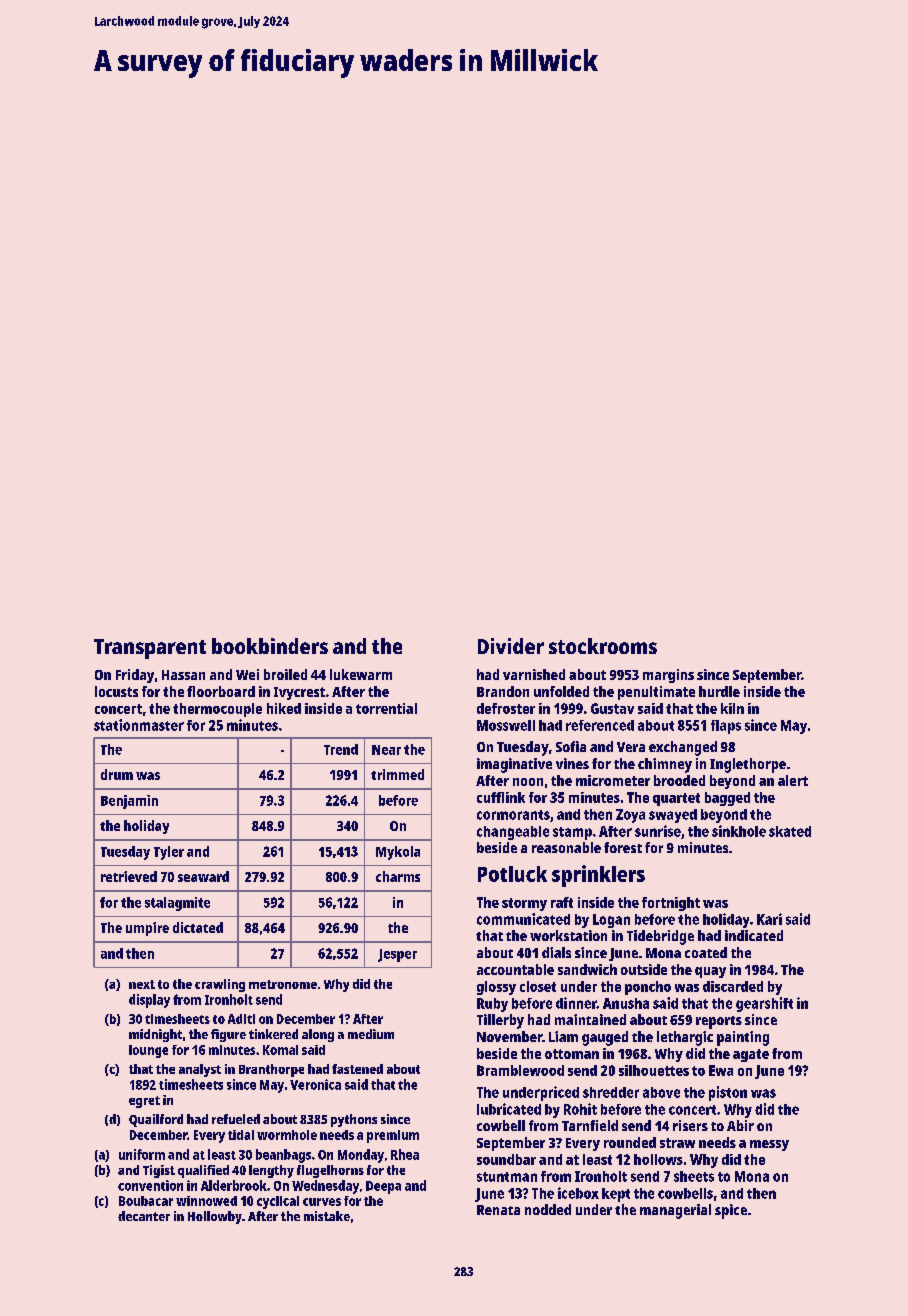 This screenshot has height=1316, width=908. What do you see at coordinates (515, 969) in the screenshot?
I see `accountable` at bounding box center [515, 969].
